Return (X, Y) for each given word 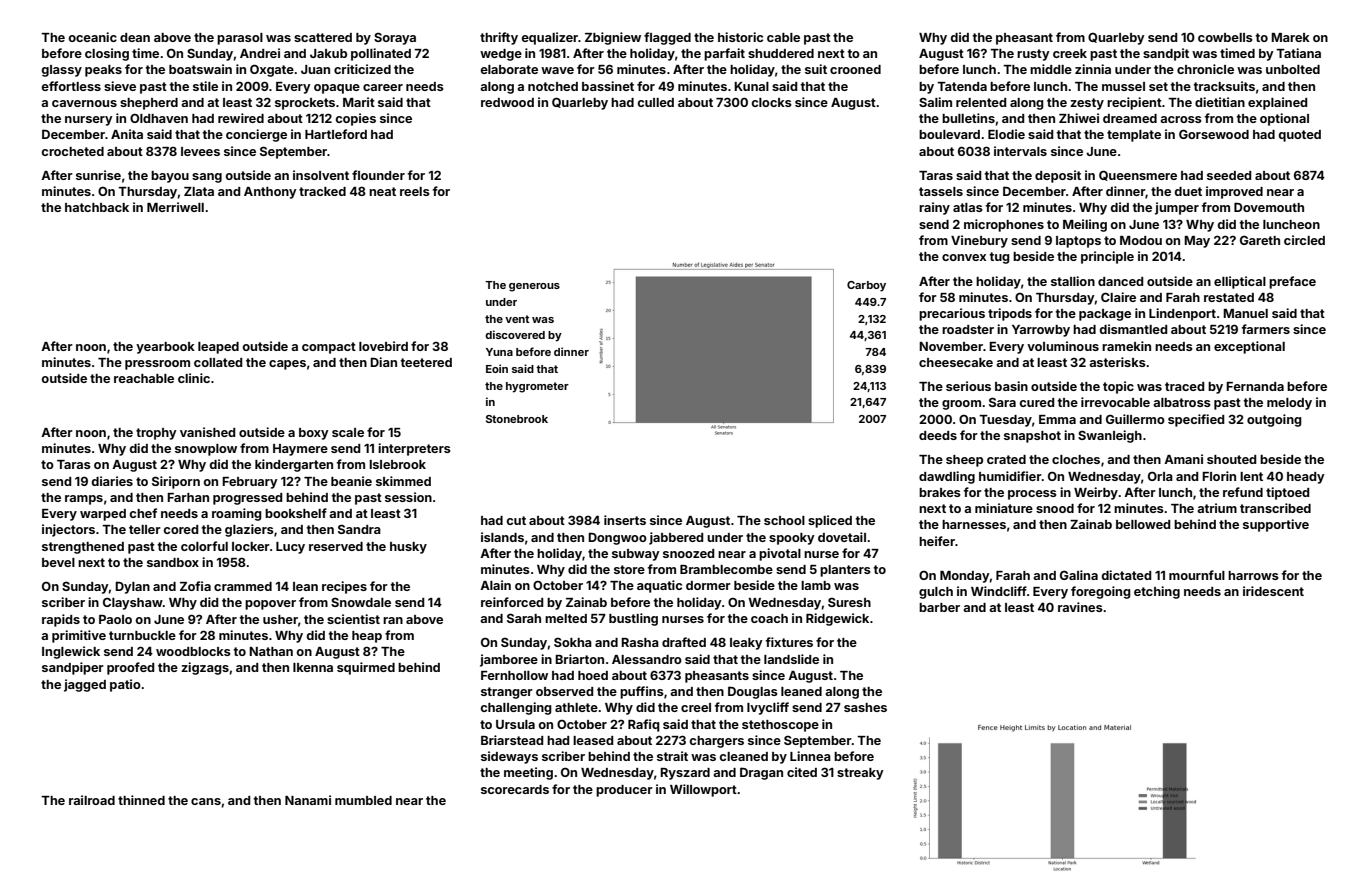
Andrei (260, 53)
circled (1304, 240)
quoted (1300, 136)
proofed (130, 668)
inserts (625, 520)
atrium (1217, 508)
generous (534, 287)
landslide (791, 659)
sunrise (98, 175)
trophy (156, 434)
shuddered (781, 53)
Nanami (308, 800)
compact (329, 348)
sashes (865, 707)
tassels (941, 191)
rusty (1033, 55)
